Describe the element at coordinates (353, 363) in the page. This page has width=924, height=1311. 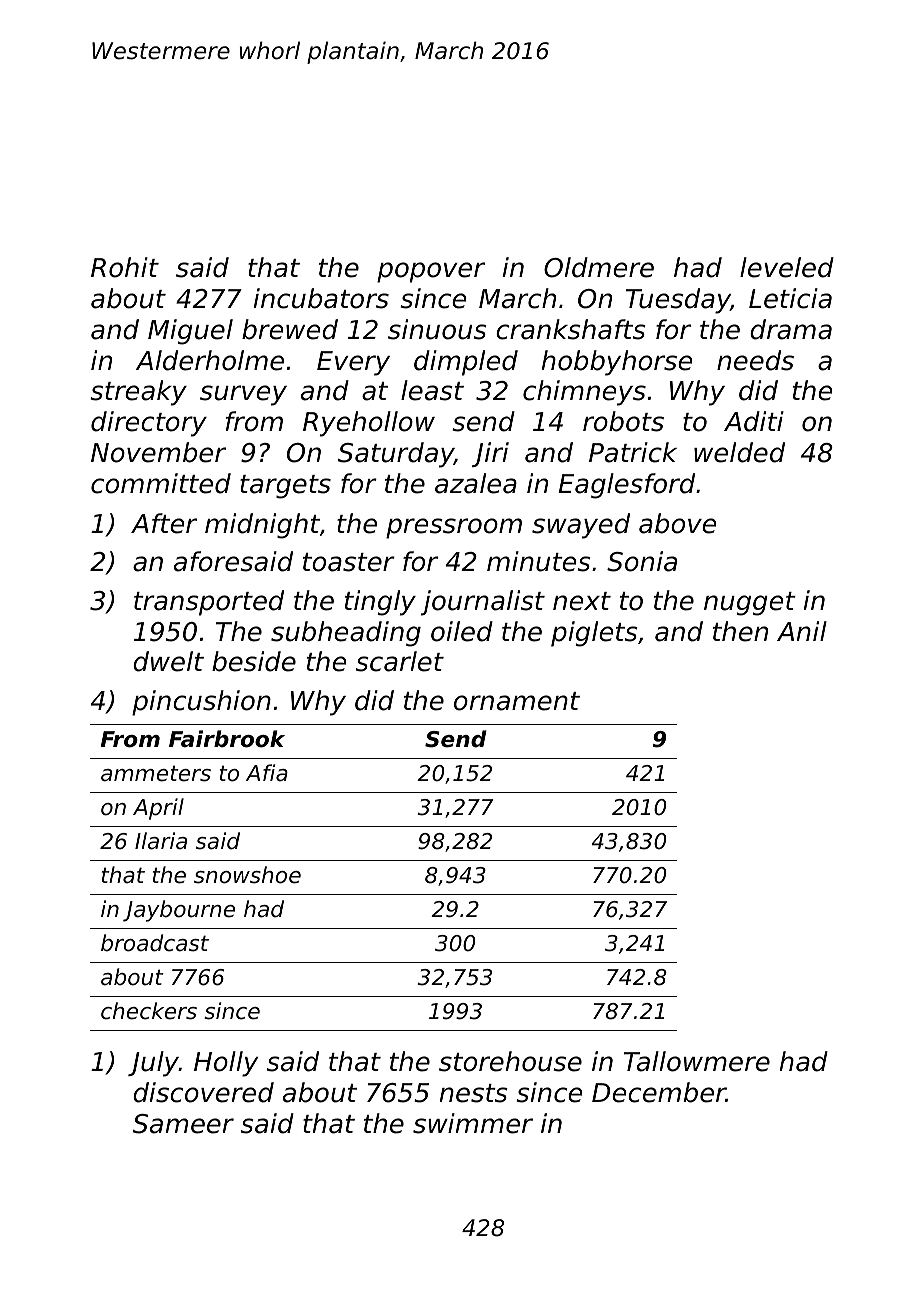
I see `Every` at that location.
